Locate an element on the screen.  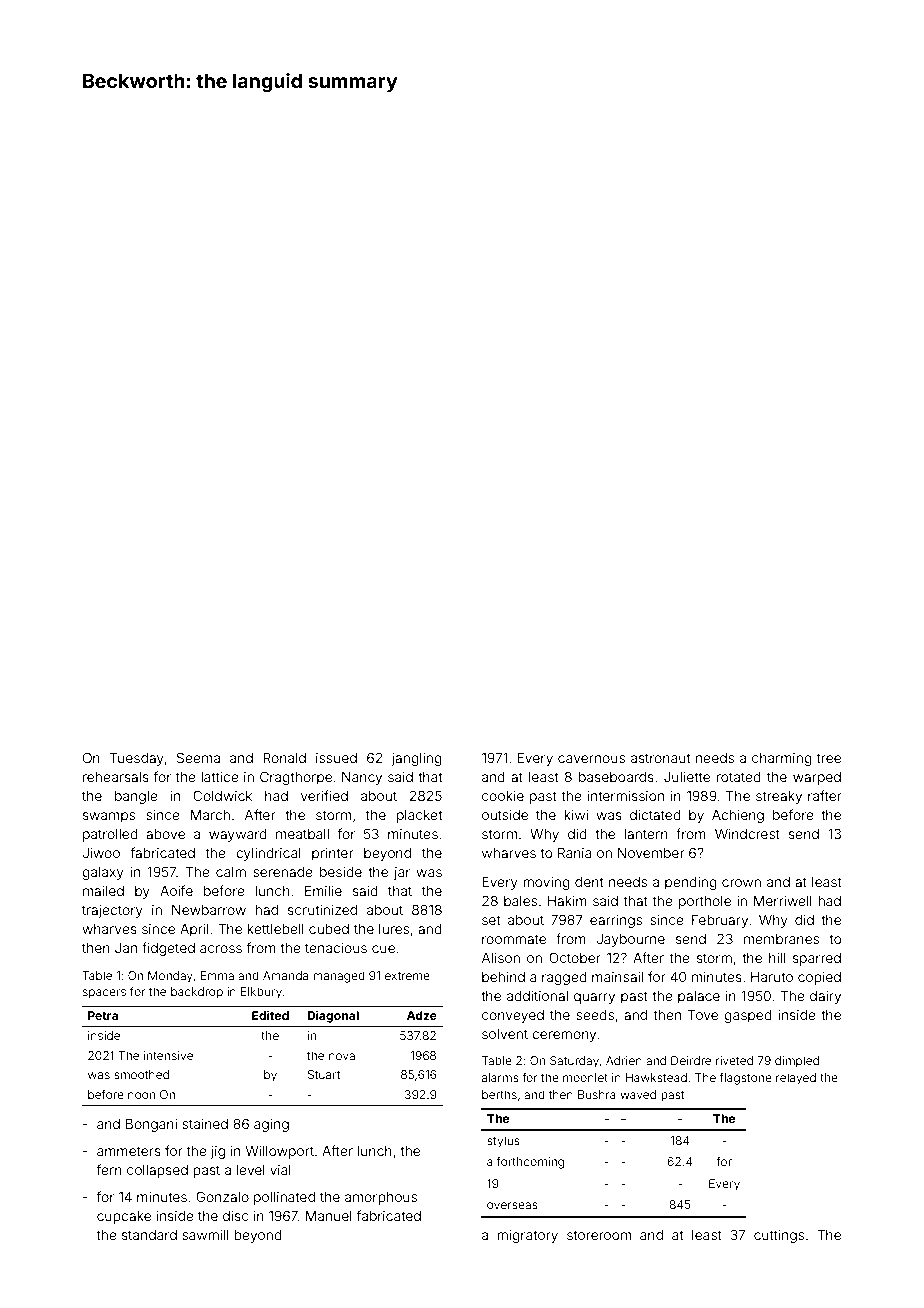
alarms is located at coordinates (500, 1077).
